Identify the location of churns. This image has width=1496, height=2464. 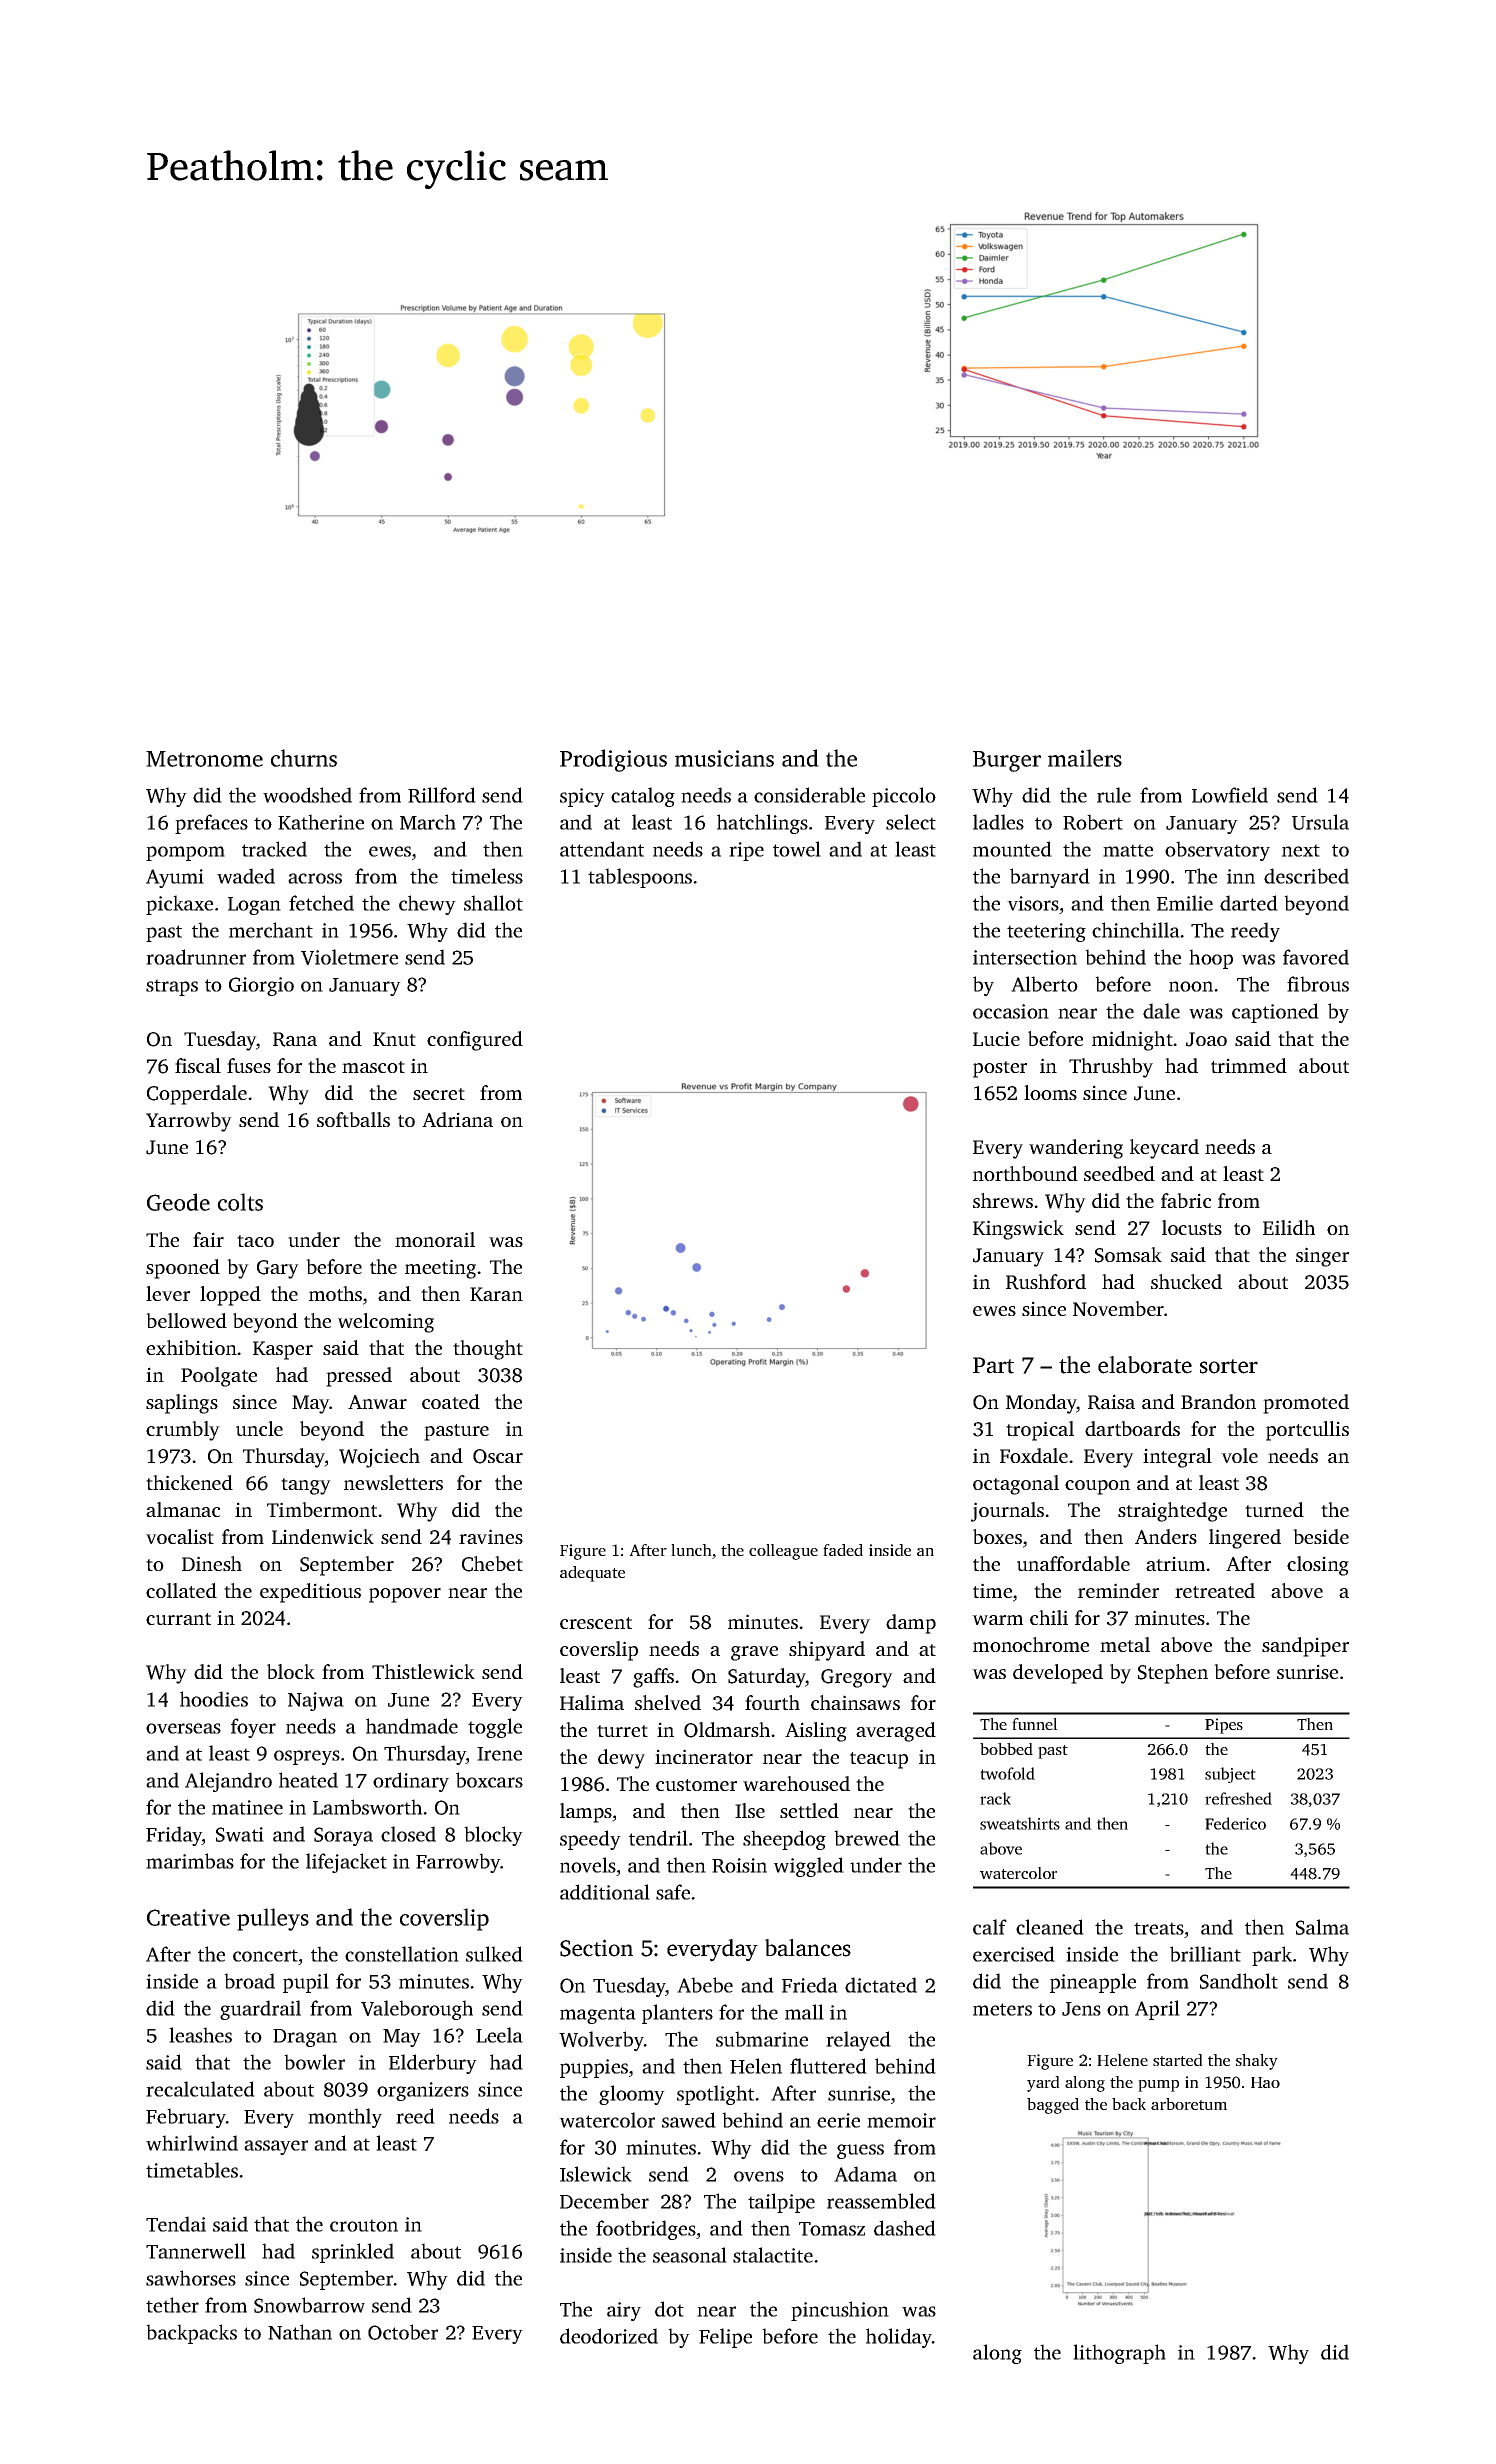
(304, 758).
